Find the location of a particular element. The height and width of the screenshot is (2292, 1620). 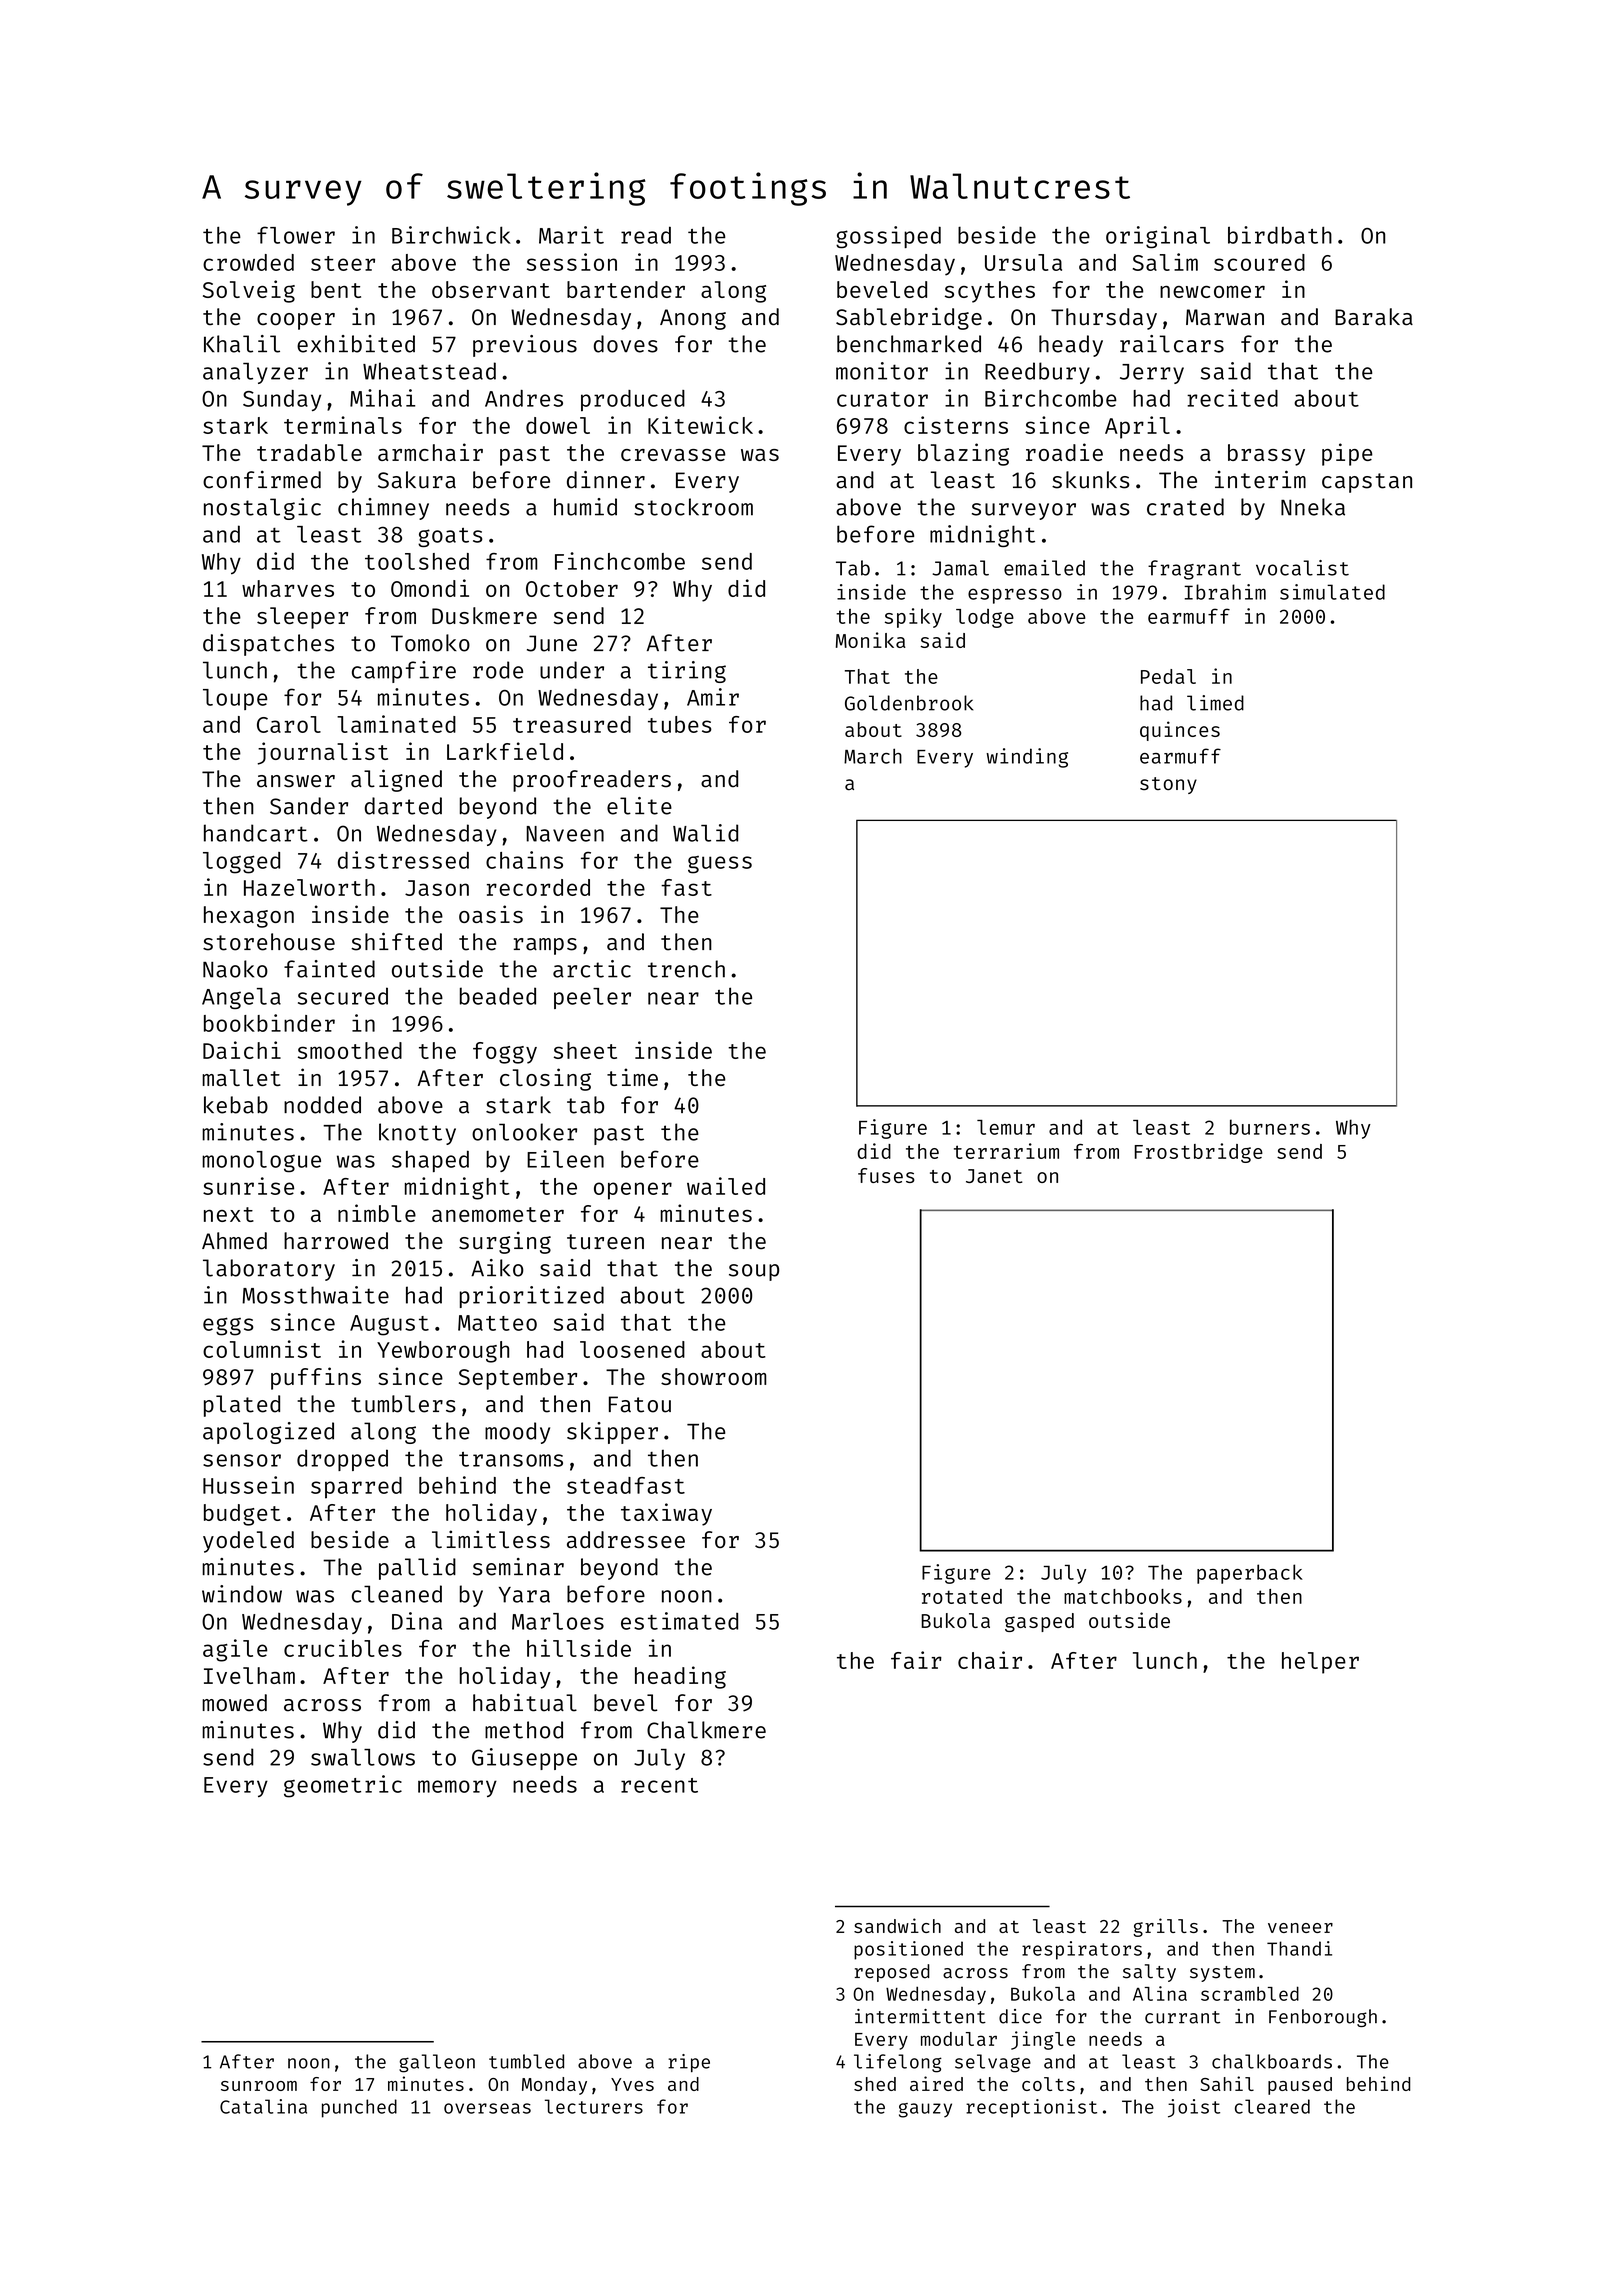

Frostbridge is located at coordinates (1199, 1153).
